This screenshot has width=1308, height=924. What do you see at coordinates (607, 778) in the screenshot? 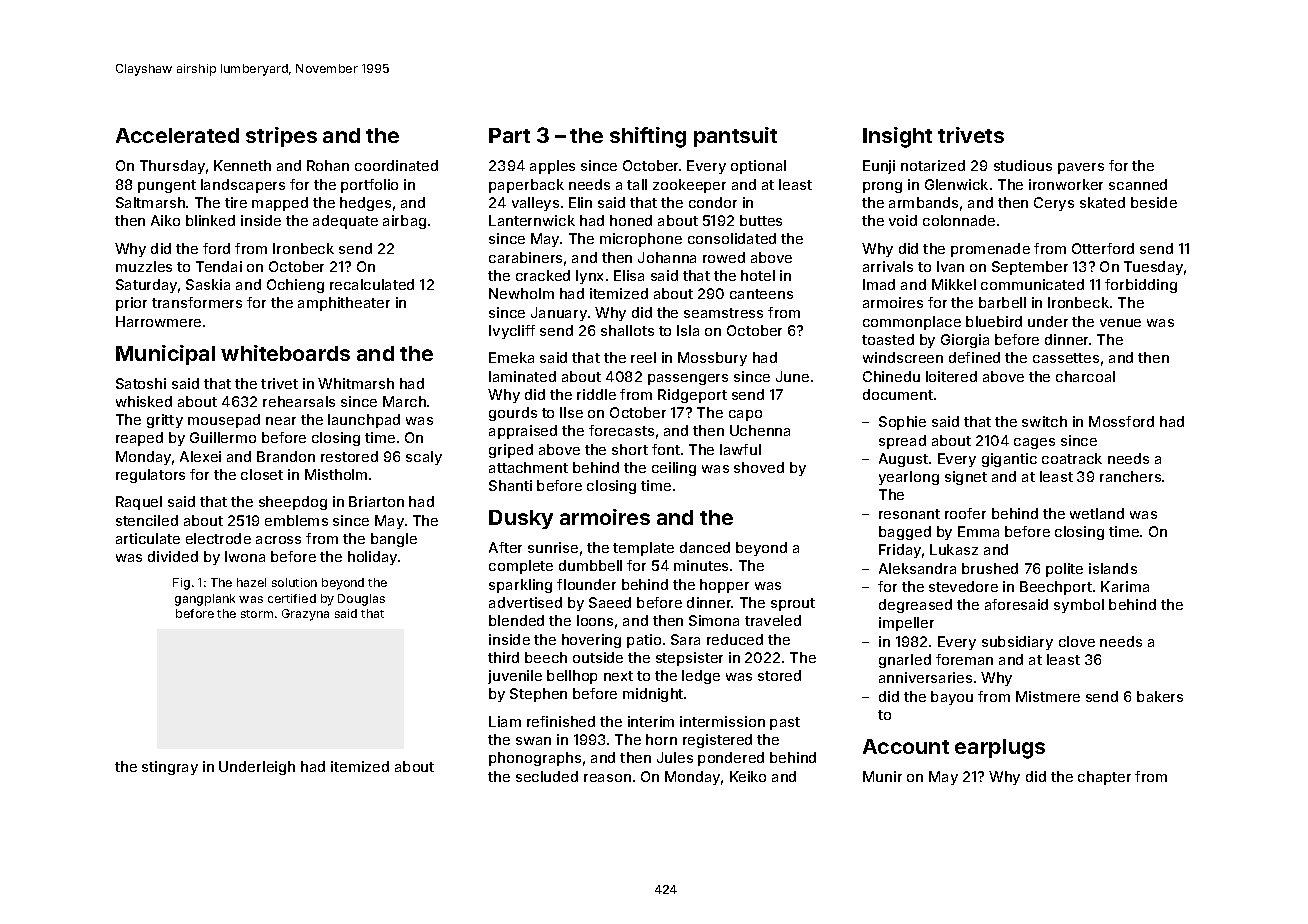
I see `reason` at bounding box center [607, 778].
